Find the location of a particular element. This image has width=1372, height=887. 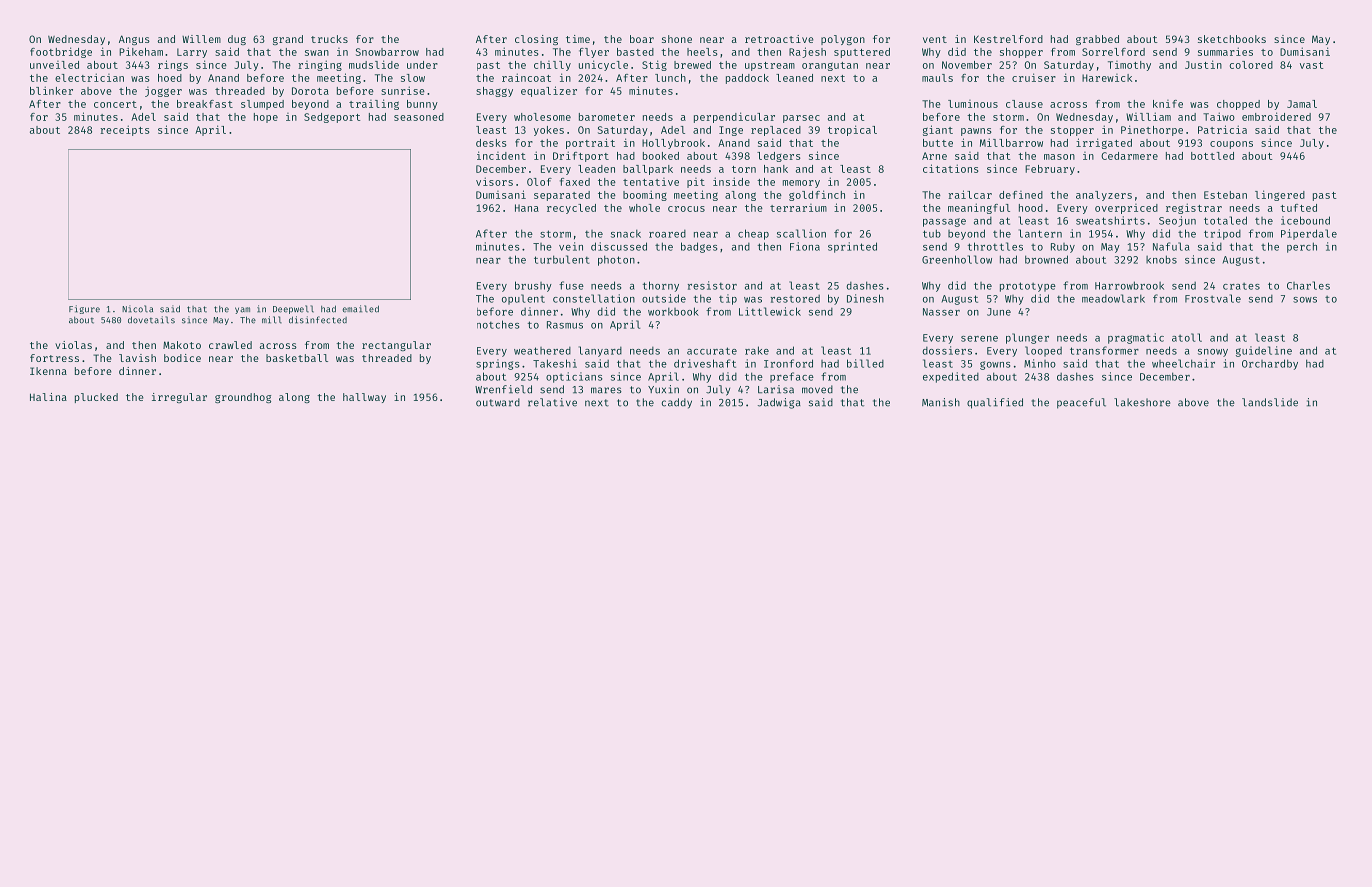

Figure is located at coordinates (84, 309).
